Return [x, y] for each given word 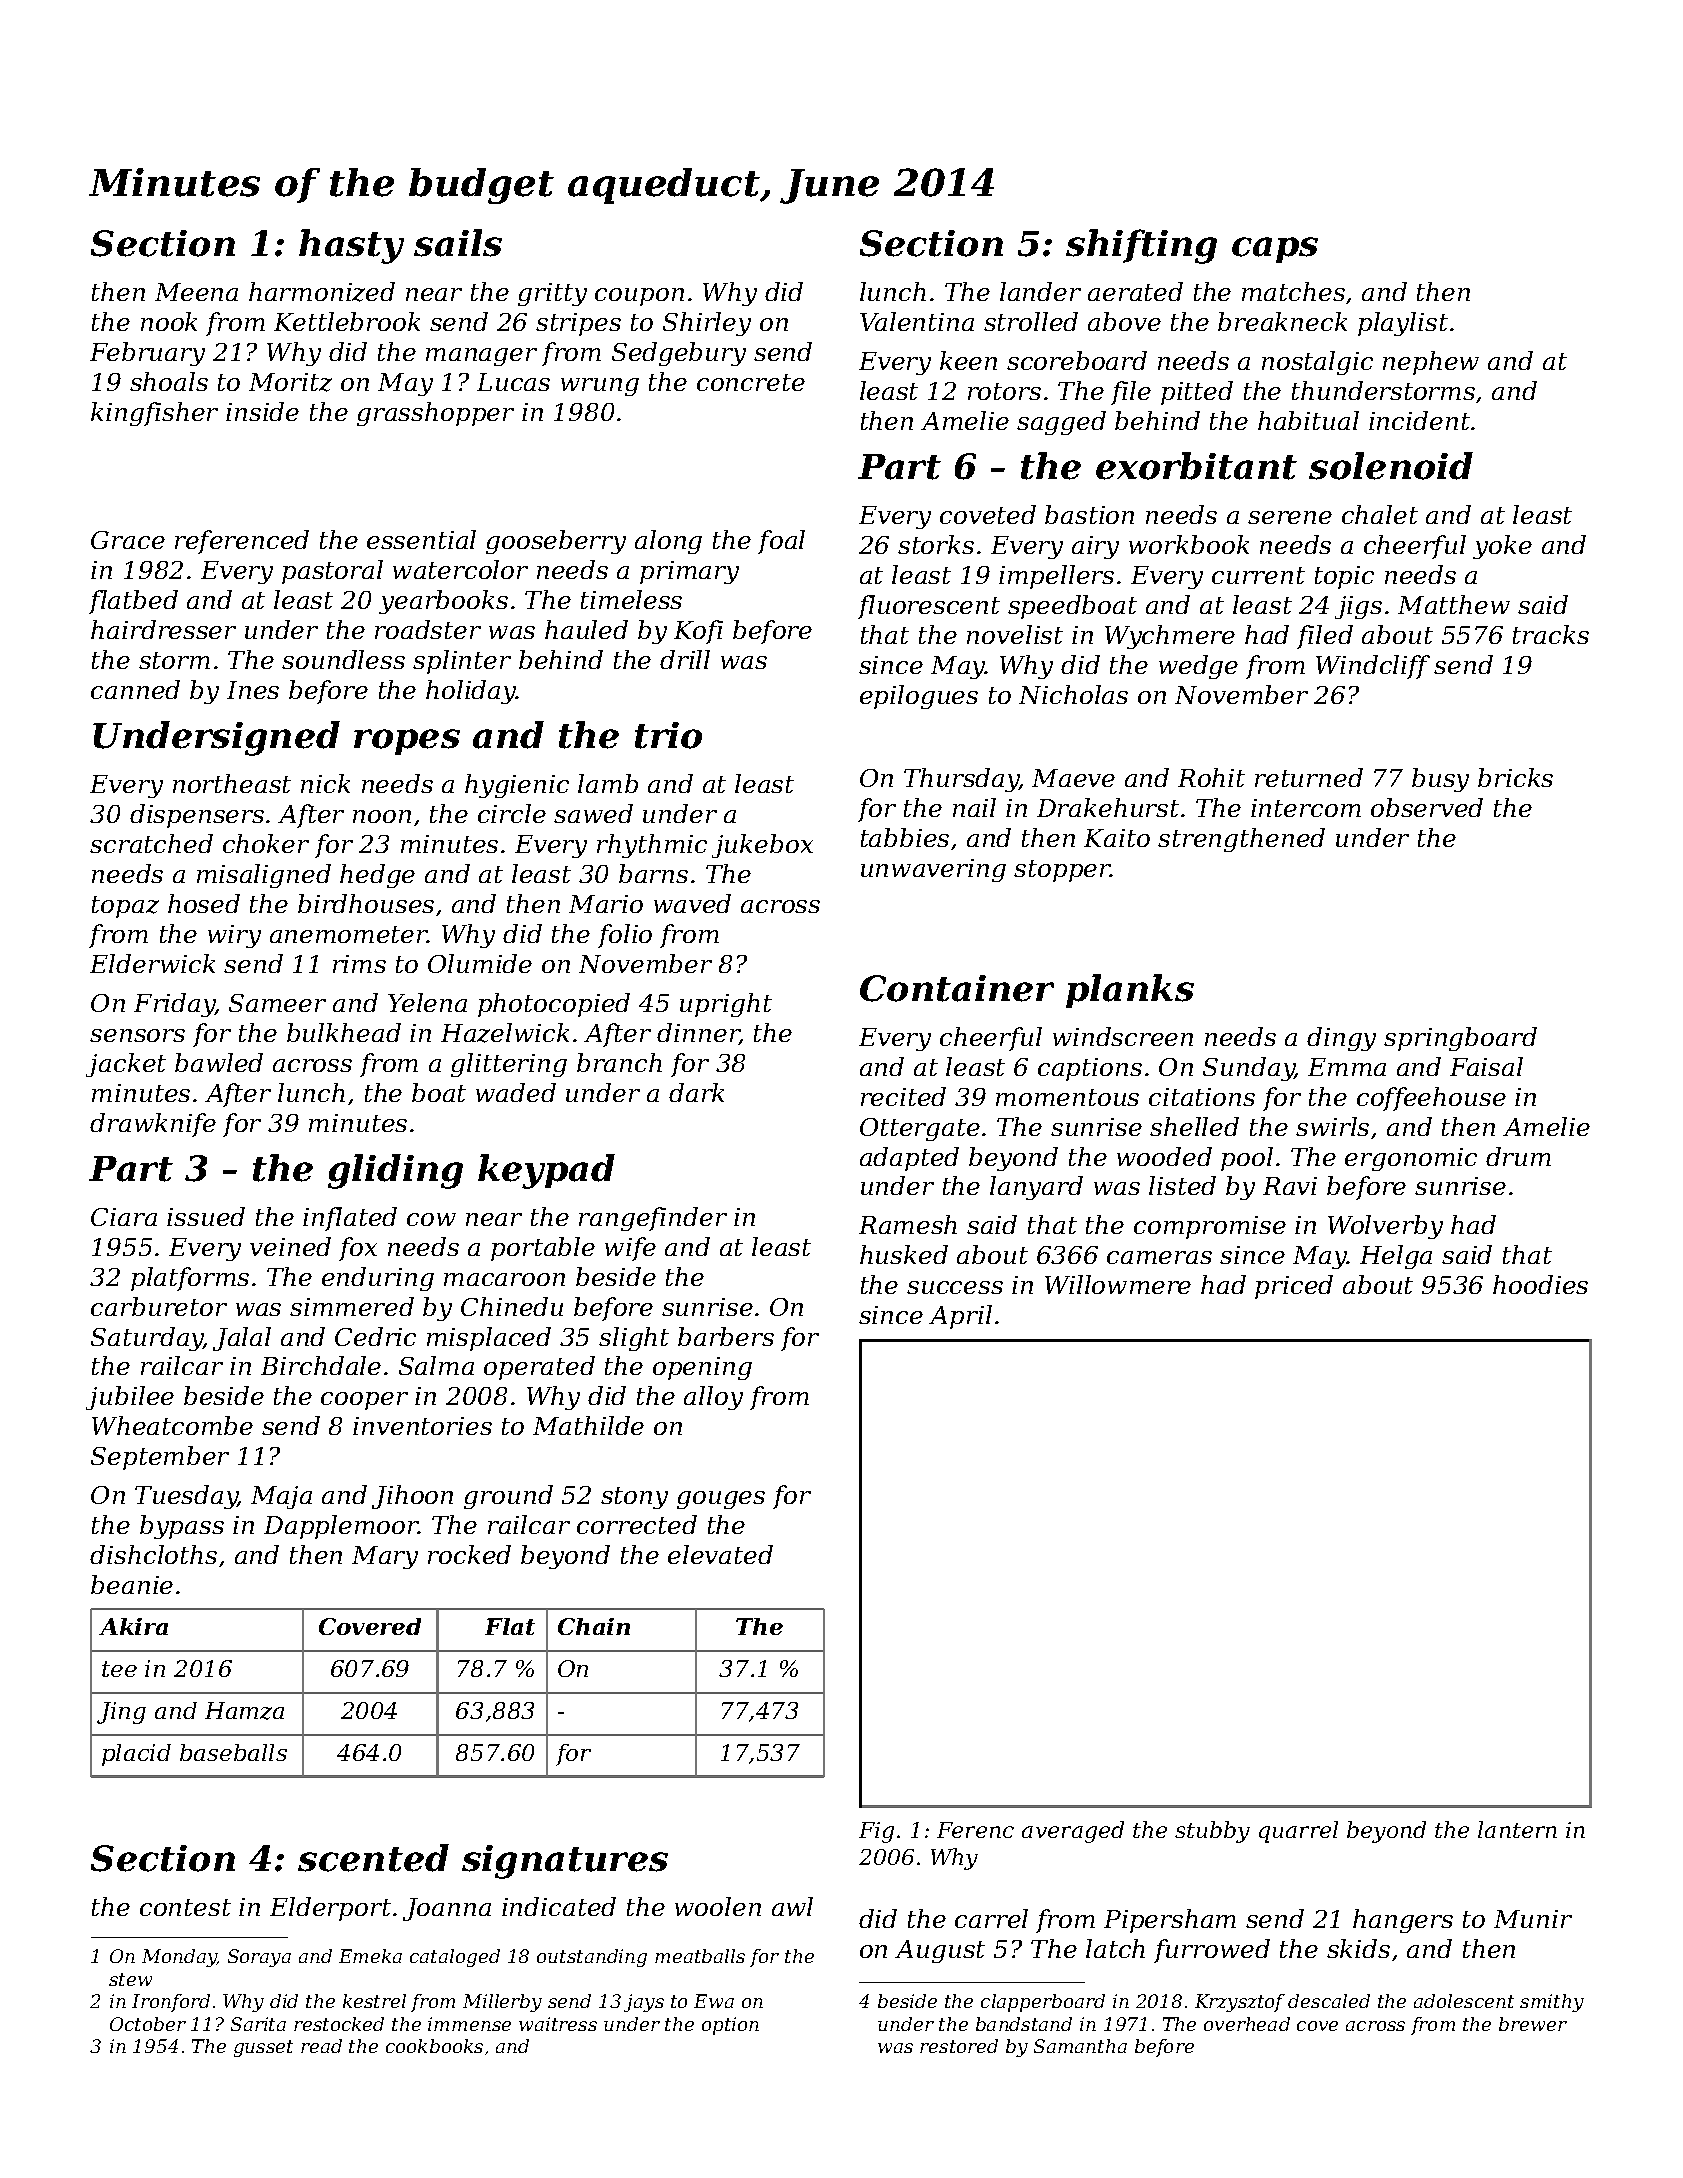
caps [1275, 250]
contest [185, 1907]
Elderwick [152, 963]
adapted [909, 1159]
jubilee [130, 1398]
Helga [1396, 1257]
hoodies [1540, 1284]
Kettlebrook [347, 321]
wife [630, 1249]
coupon [639, 297]
